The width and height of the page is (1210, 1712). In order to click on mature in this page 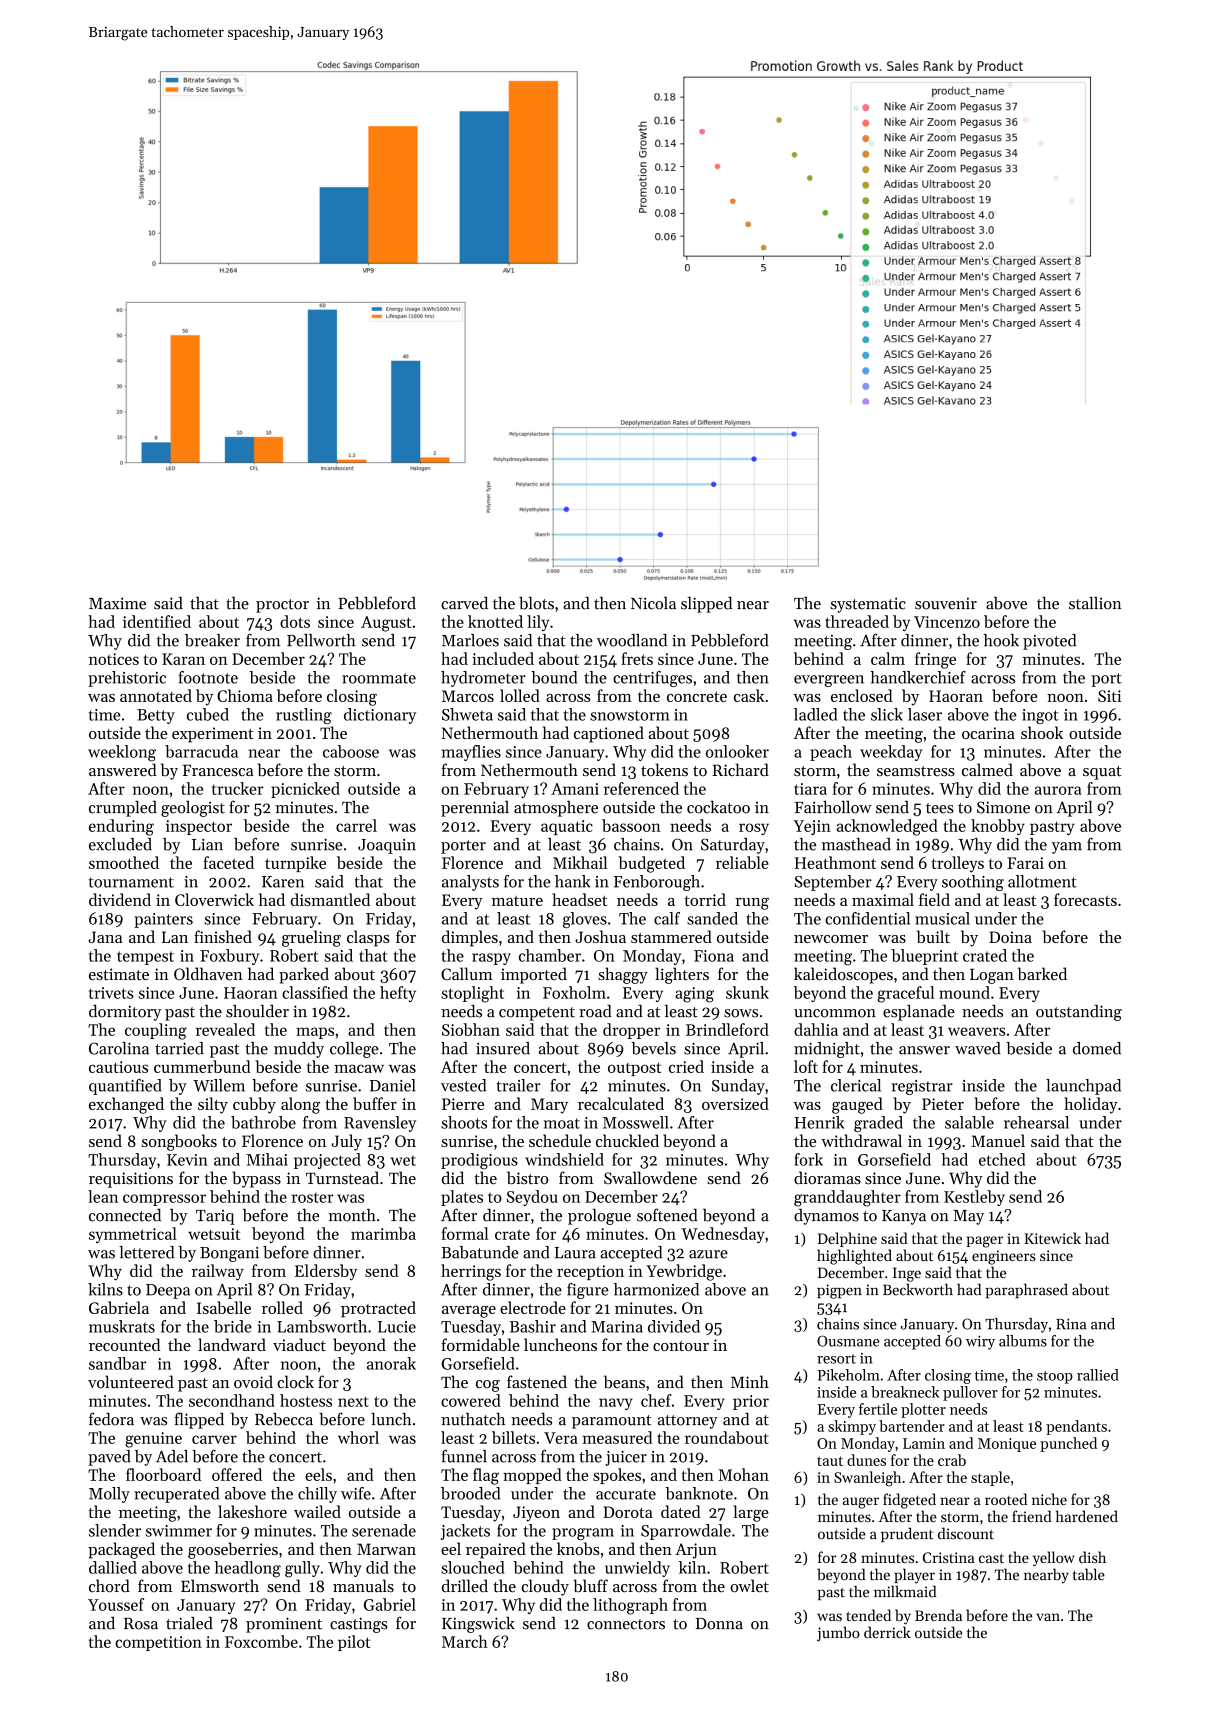, I will do `click(517, 901)`.
